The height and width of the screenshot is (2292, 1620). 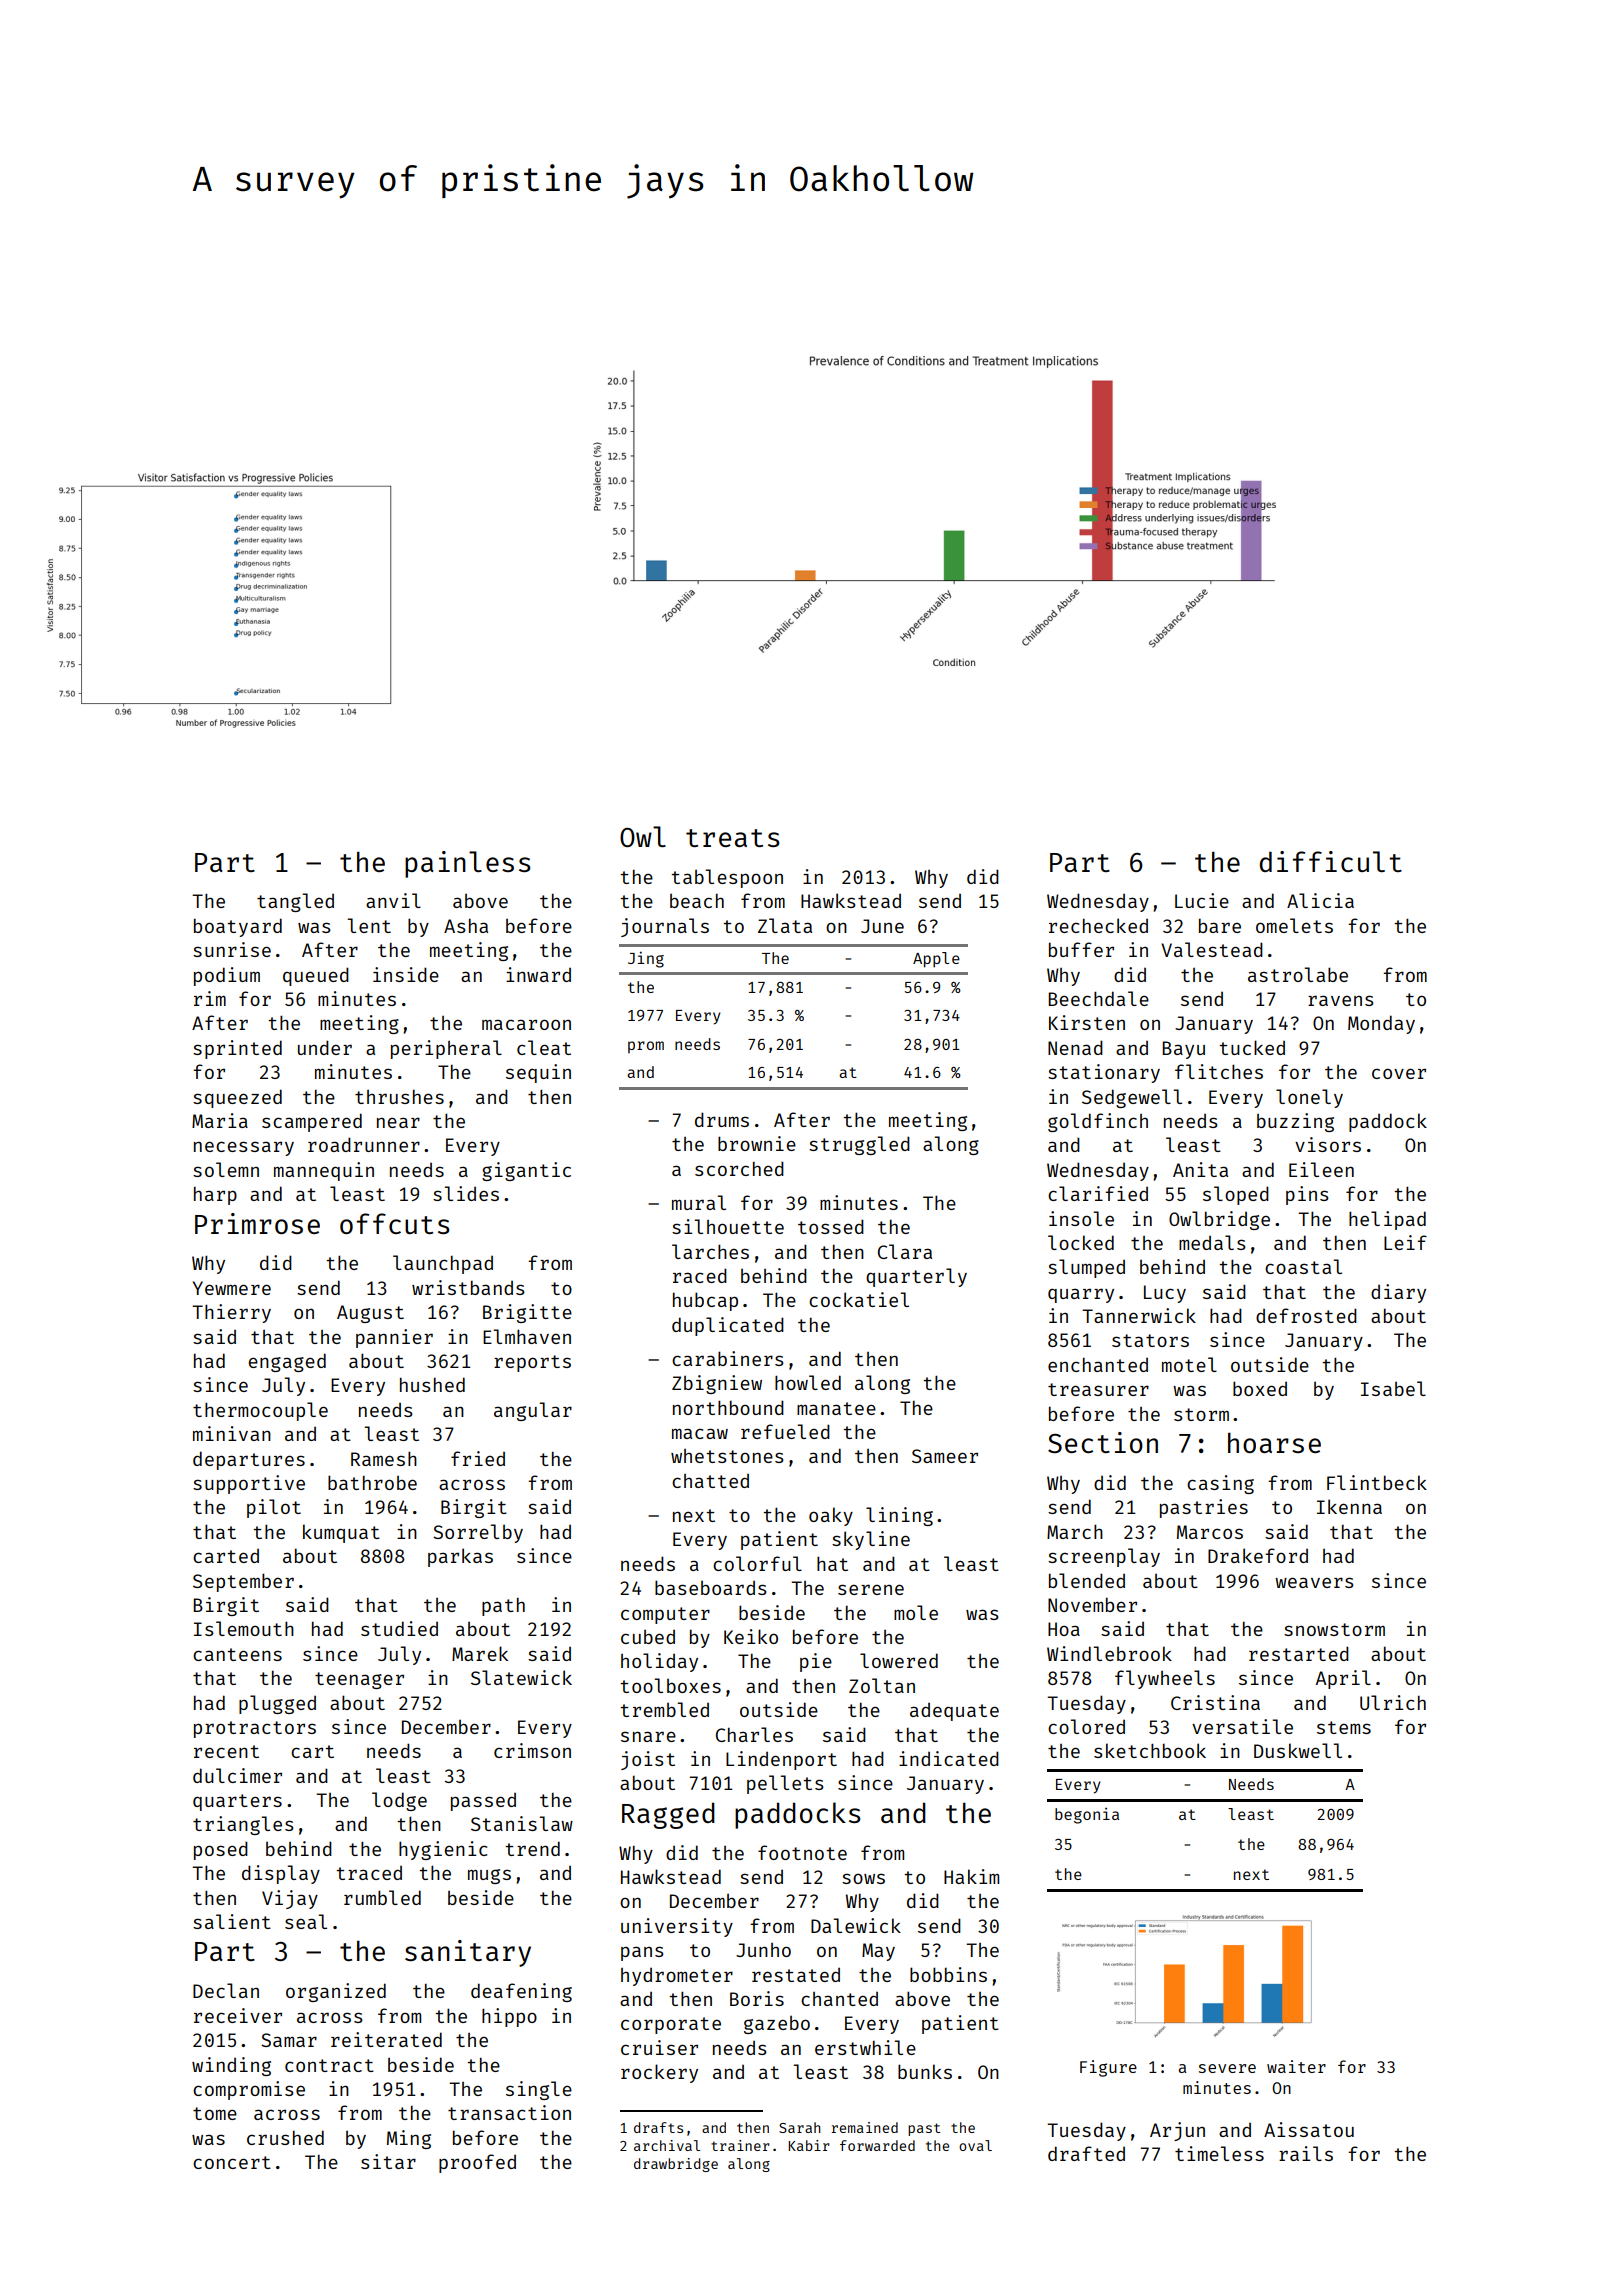 What do you see at coordinates (1309, 2129) in the screenshot?
I see `Aissatou` at bounding box center [1309, 2129].
